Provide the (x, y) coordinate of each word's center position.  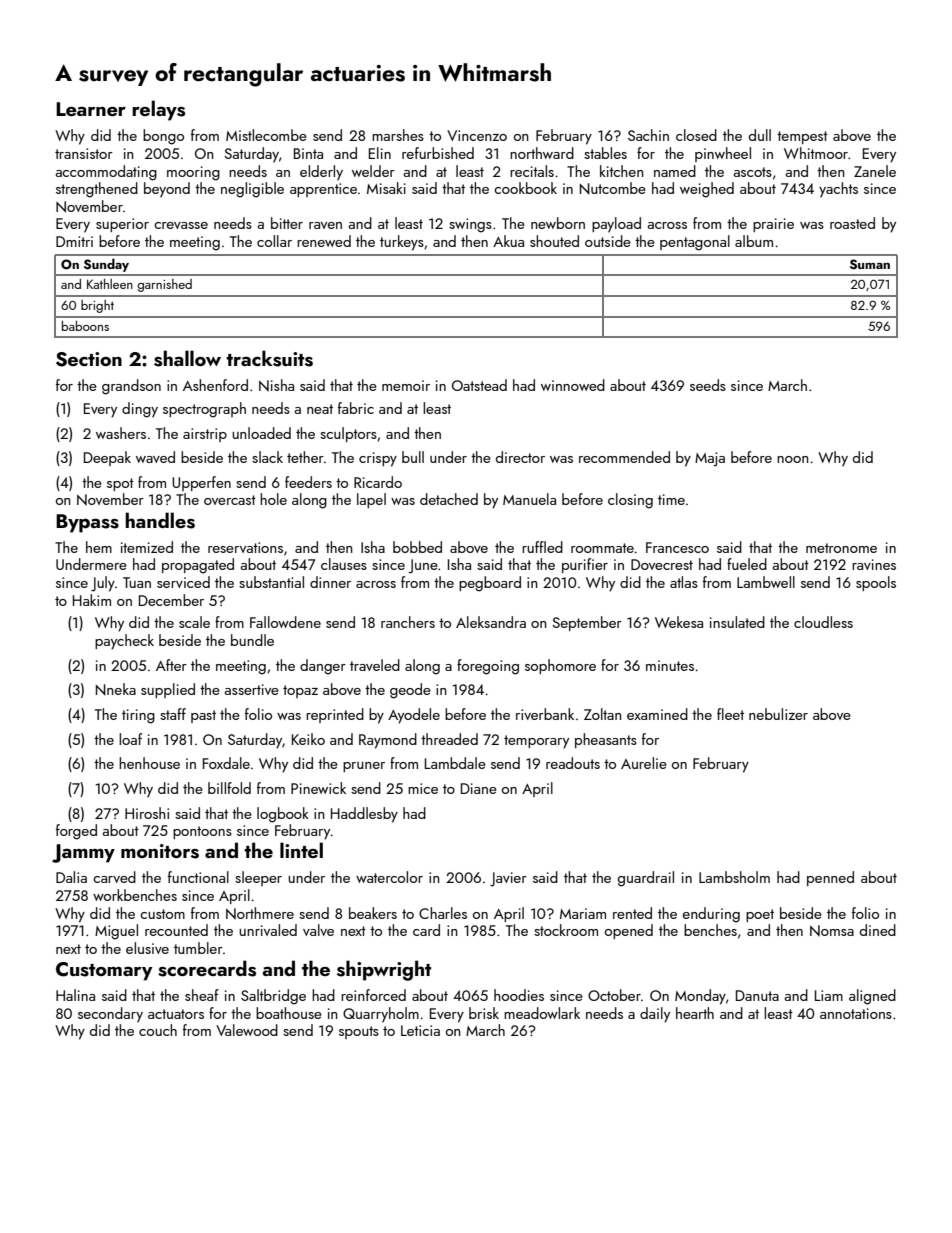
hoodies (519, 995)
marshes (398, 135)
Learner (91, 109)
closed (696, 135)
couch (158, 1030)
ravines (874, 564)
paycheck (124, 642)
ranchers (408, 622)
